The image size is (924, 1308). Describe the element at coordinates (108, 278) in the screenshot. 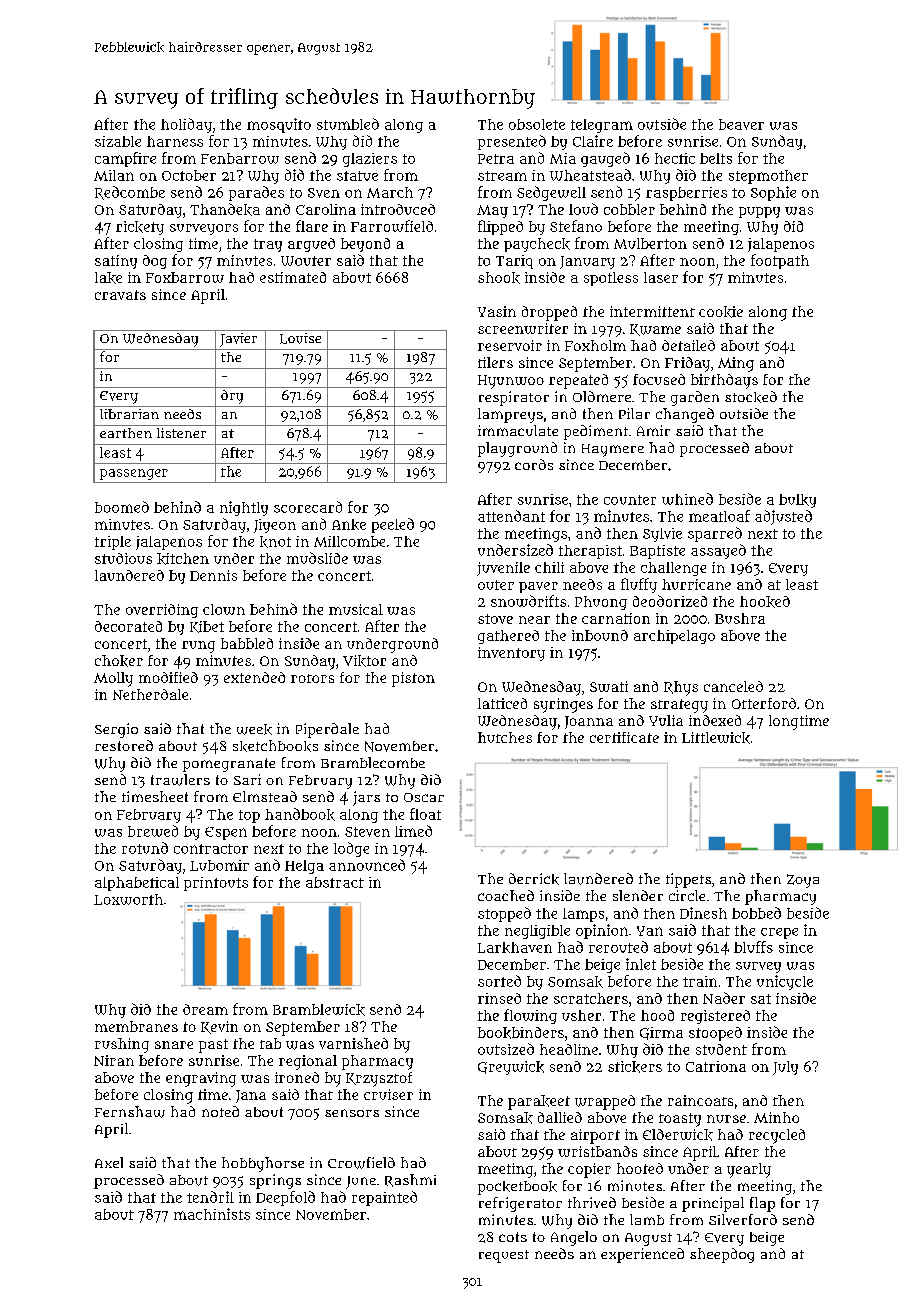

I see `lake` at that location.
